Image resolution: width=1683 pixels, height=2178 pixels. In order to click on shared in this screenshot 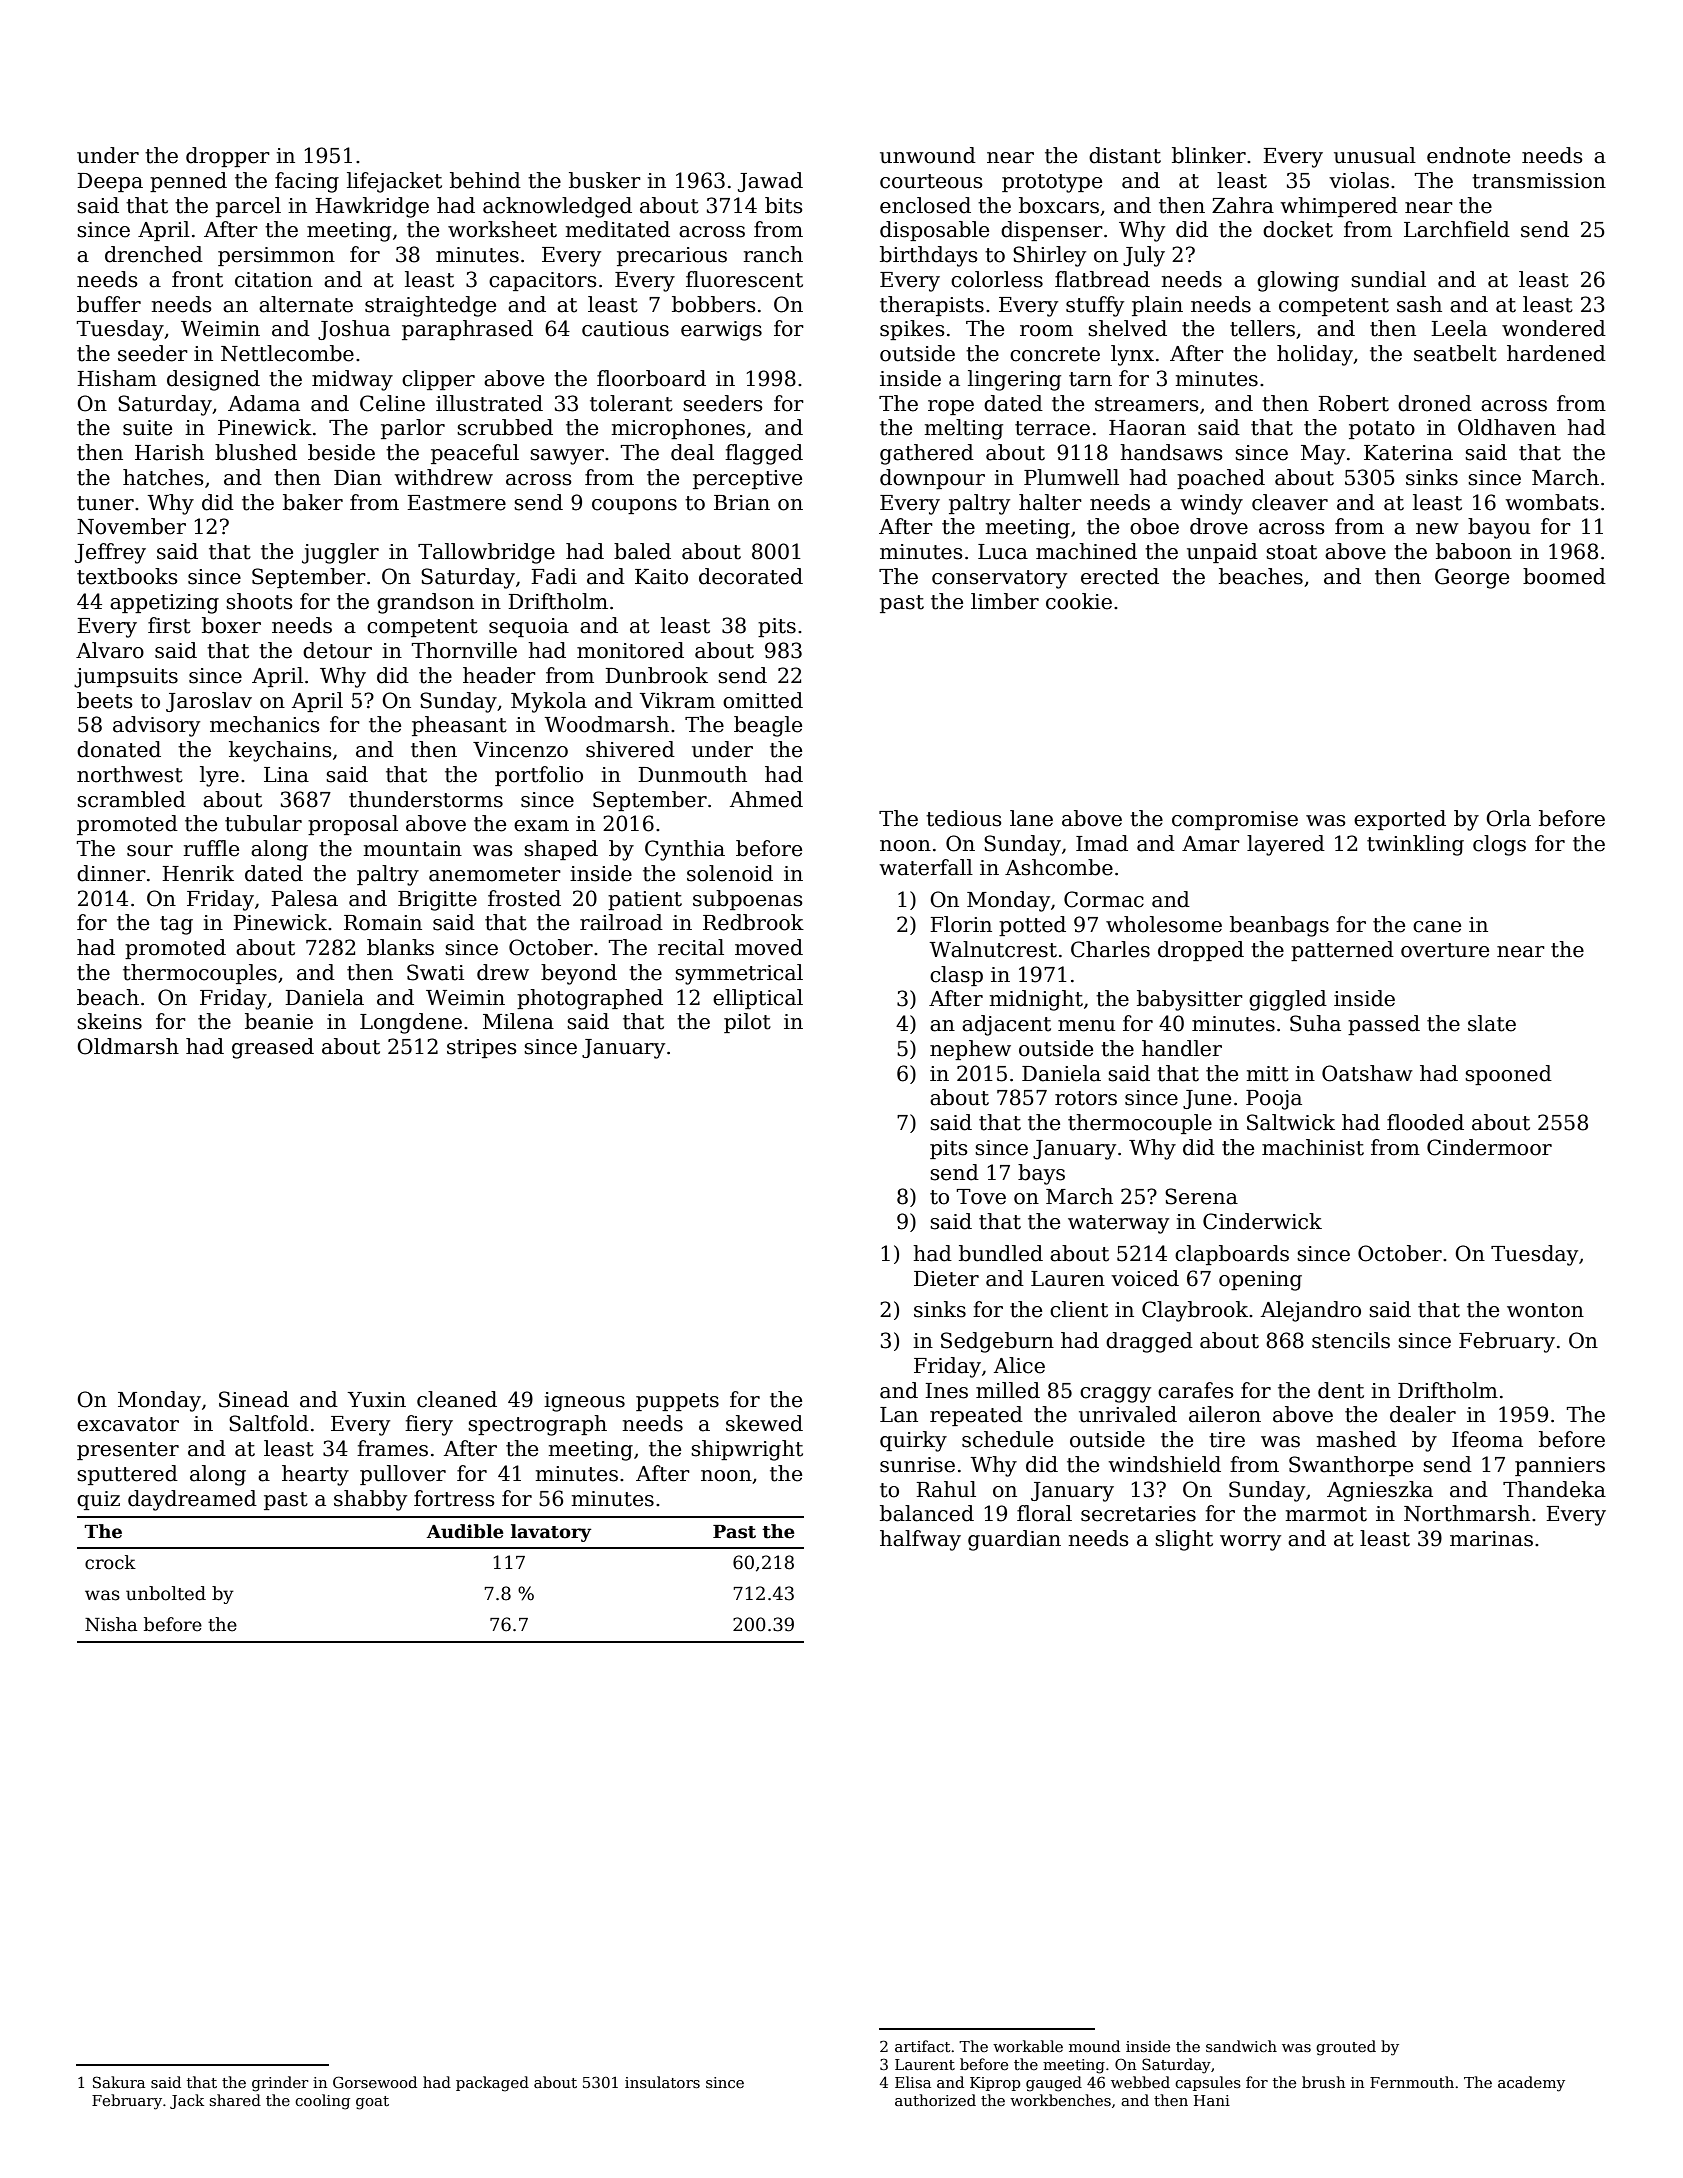, I will do `click(235, 2100)`.
